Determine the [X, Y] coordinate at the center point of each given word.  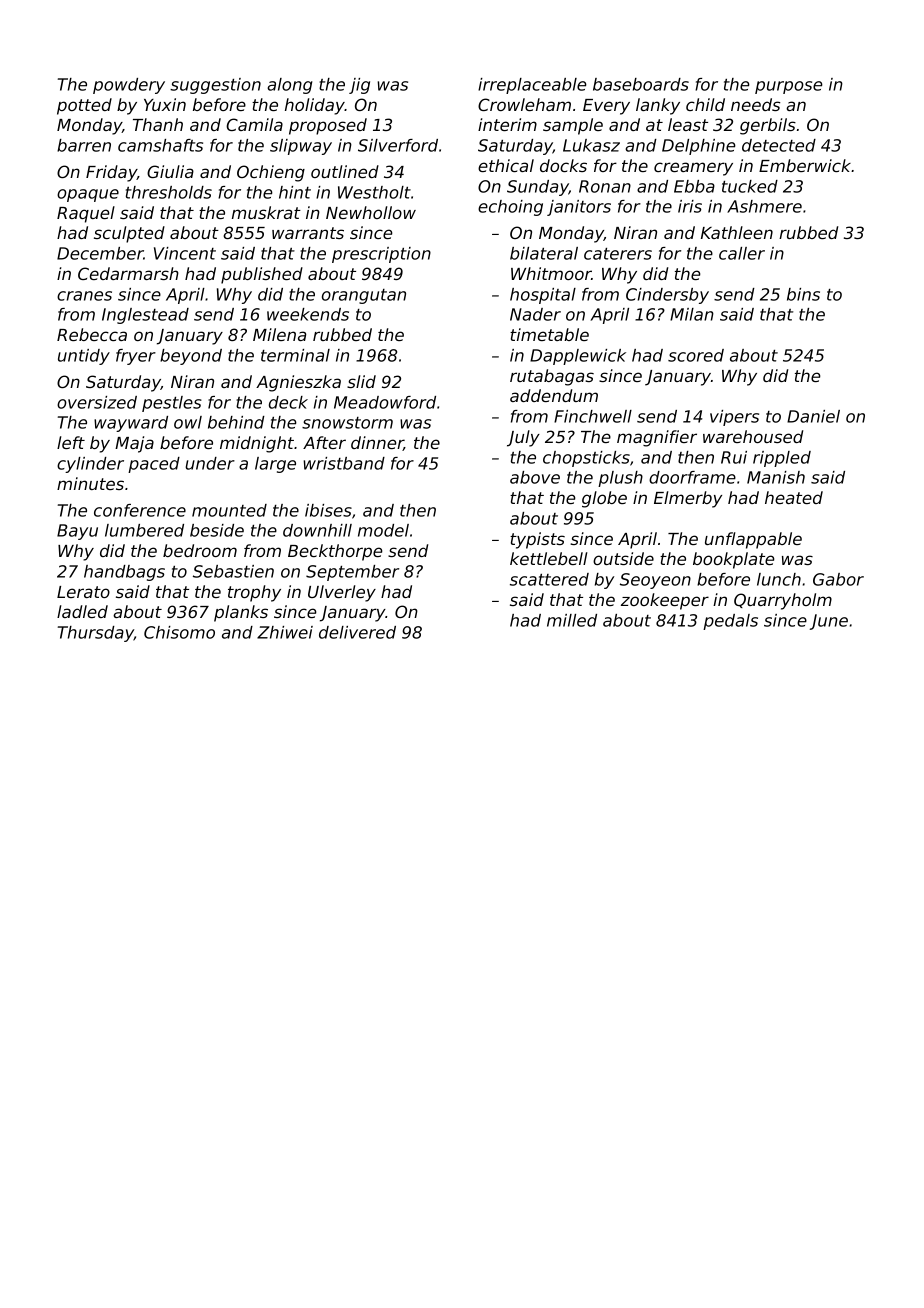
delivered [357, 632]
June [829, 622]
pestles [172, 404]
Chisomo [179, 632]
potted [84, 106]
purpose [789, 87]
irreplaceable [532, 86]
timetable [549, 334]
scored [696, 355]
